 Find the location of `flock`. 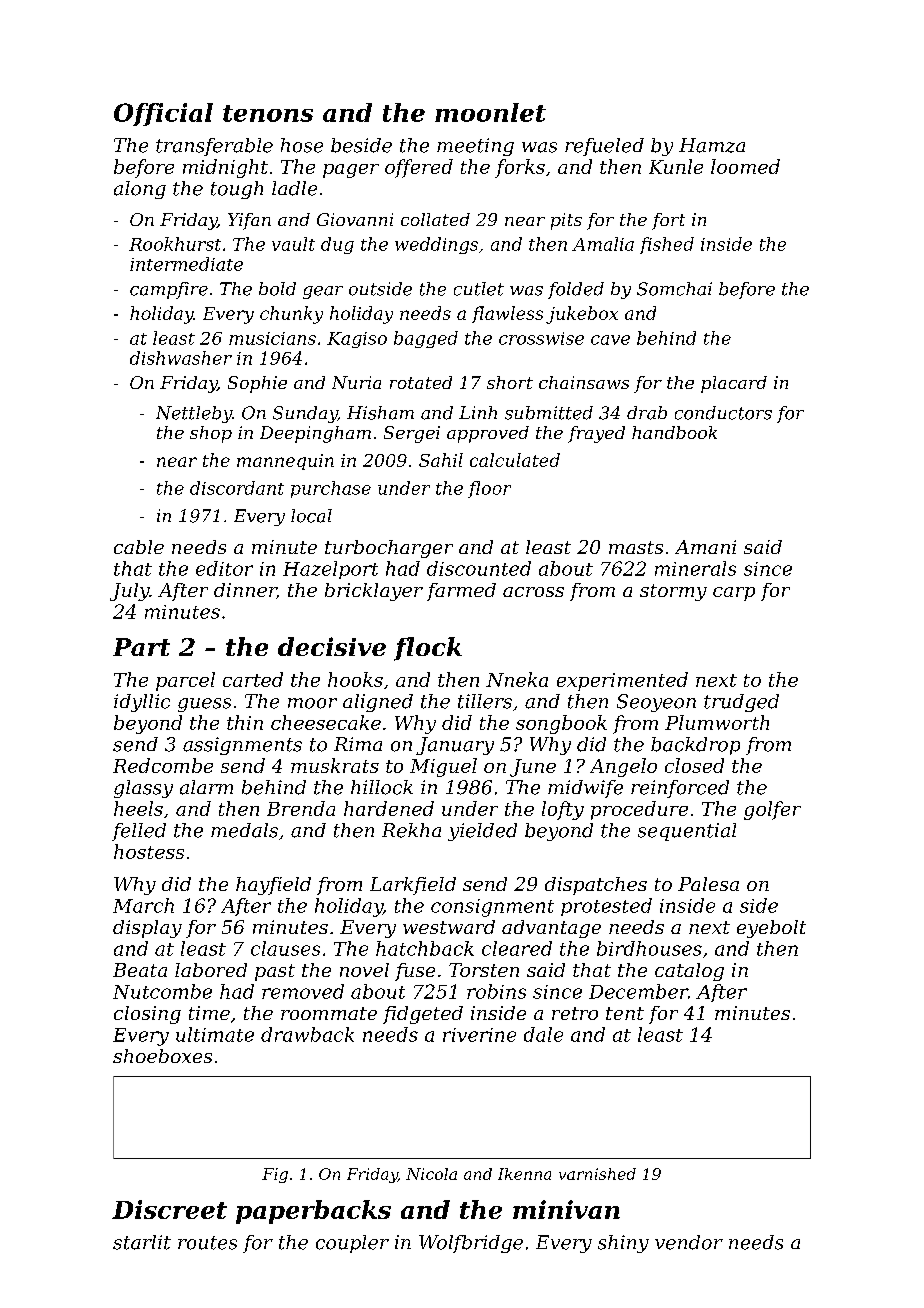

flock is located at coordinates (428, 649).
